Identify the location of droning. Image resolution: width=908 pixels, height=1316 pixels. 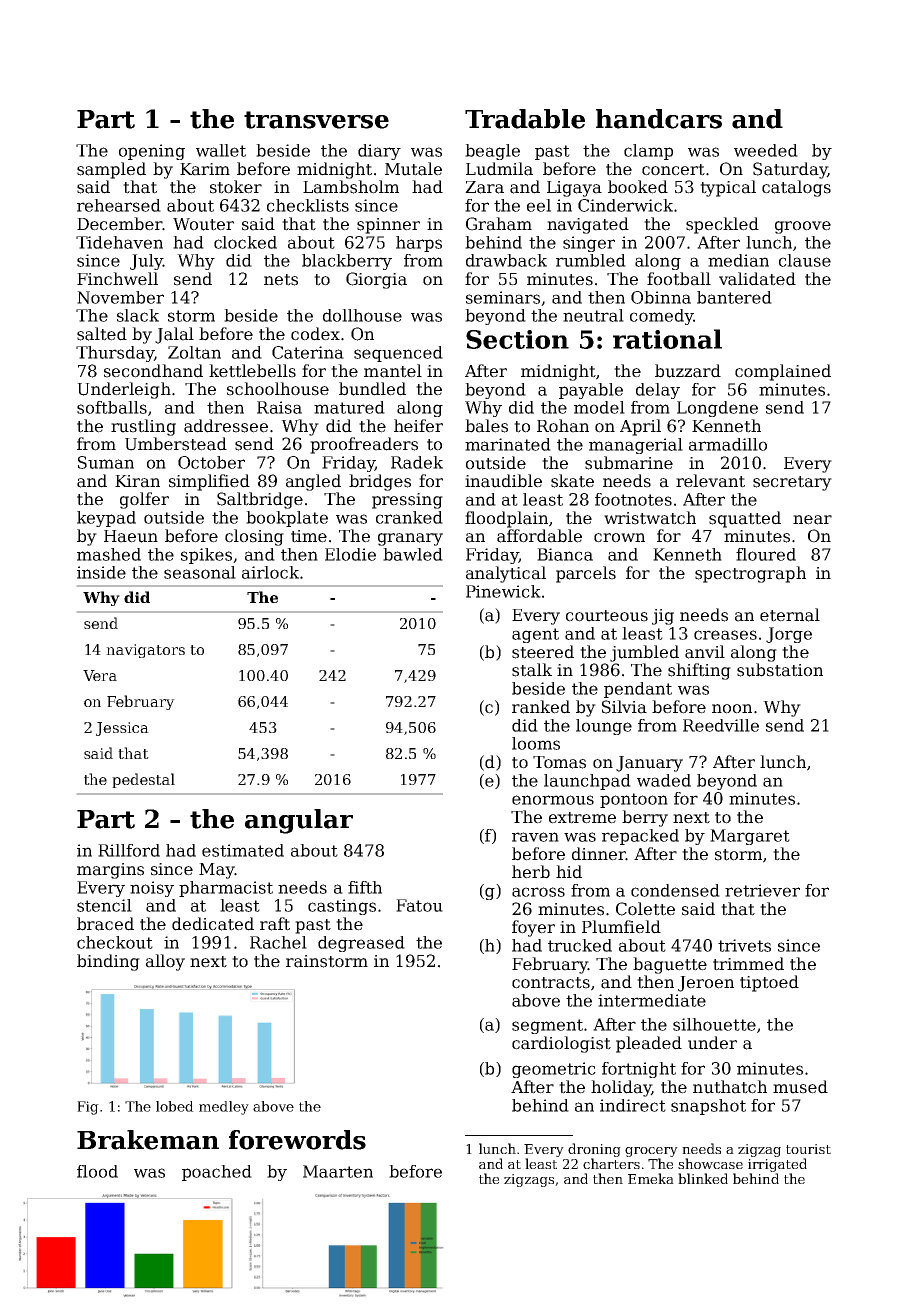
(594, 1150).
